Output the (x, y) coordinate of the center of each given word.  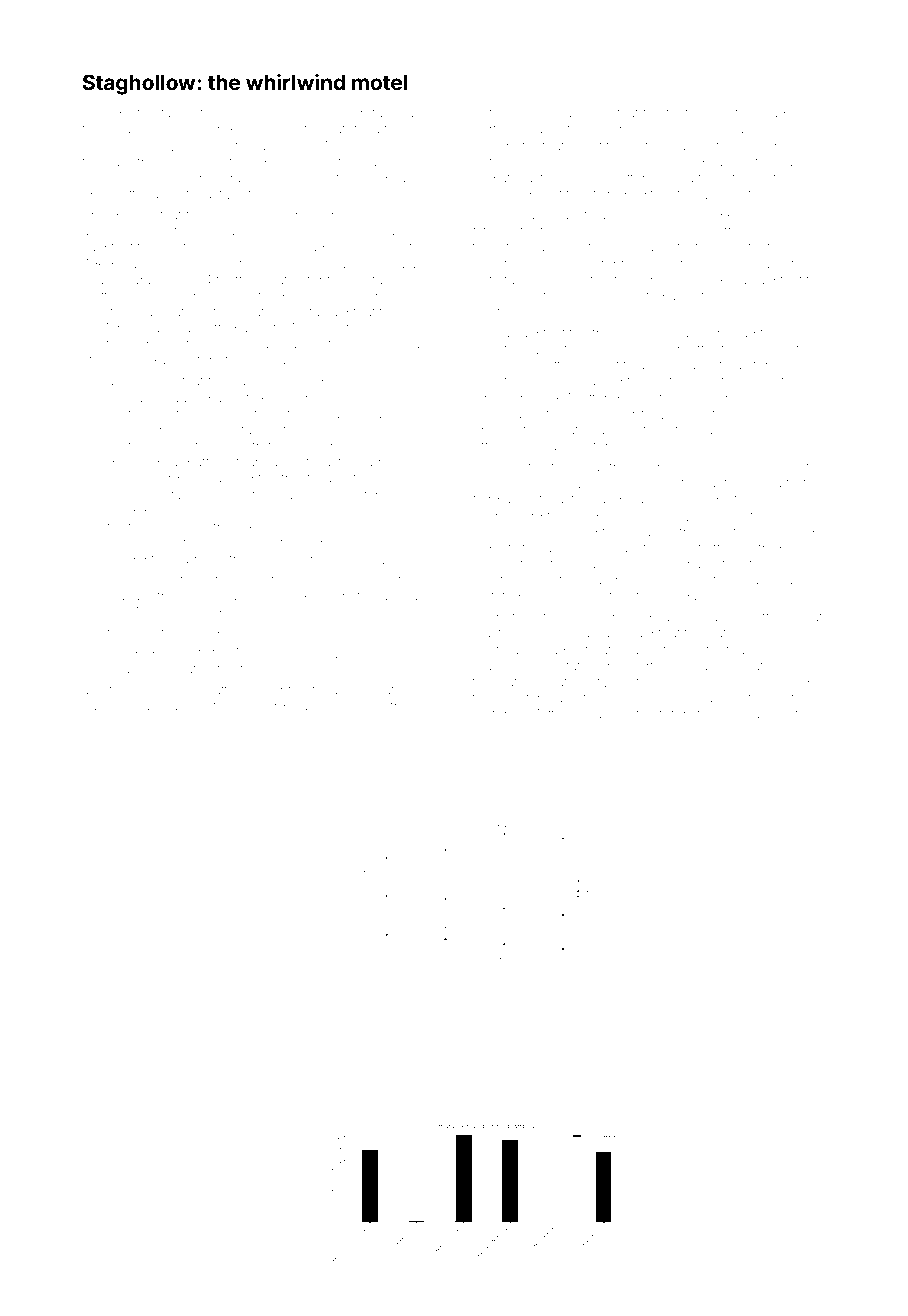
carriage (199, 561)
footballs (731, 649)
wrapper (498, 399)
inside (760, 382)
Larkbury (701, 334)
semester (323, 178)
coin (143, 634)
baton (724, 633)
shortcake (112, 313)
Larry (775, 147)
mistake (374, 280)
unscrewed (162, 431)
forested (536, 616)
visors (334, 597)
